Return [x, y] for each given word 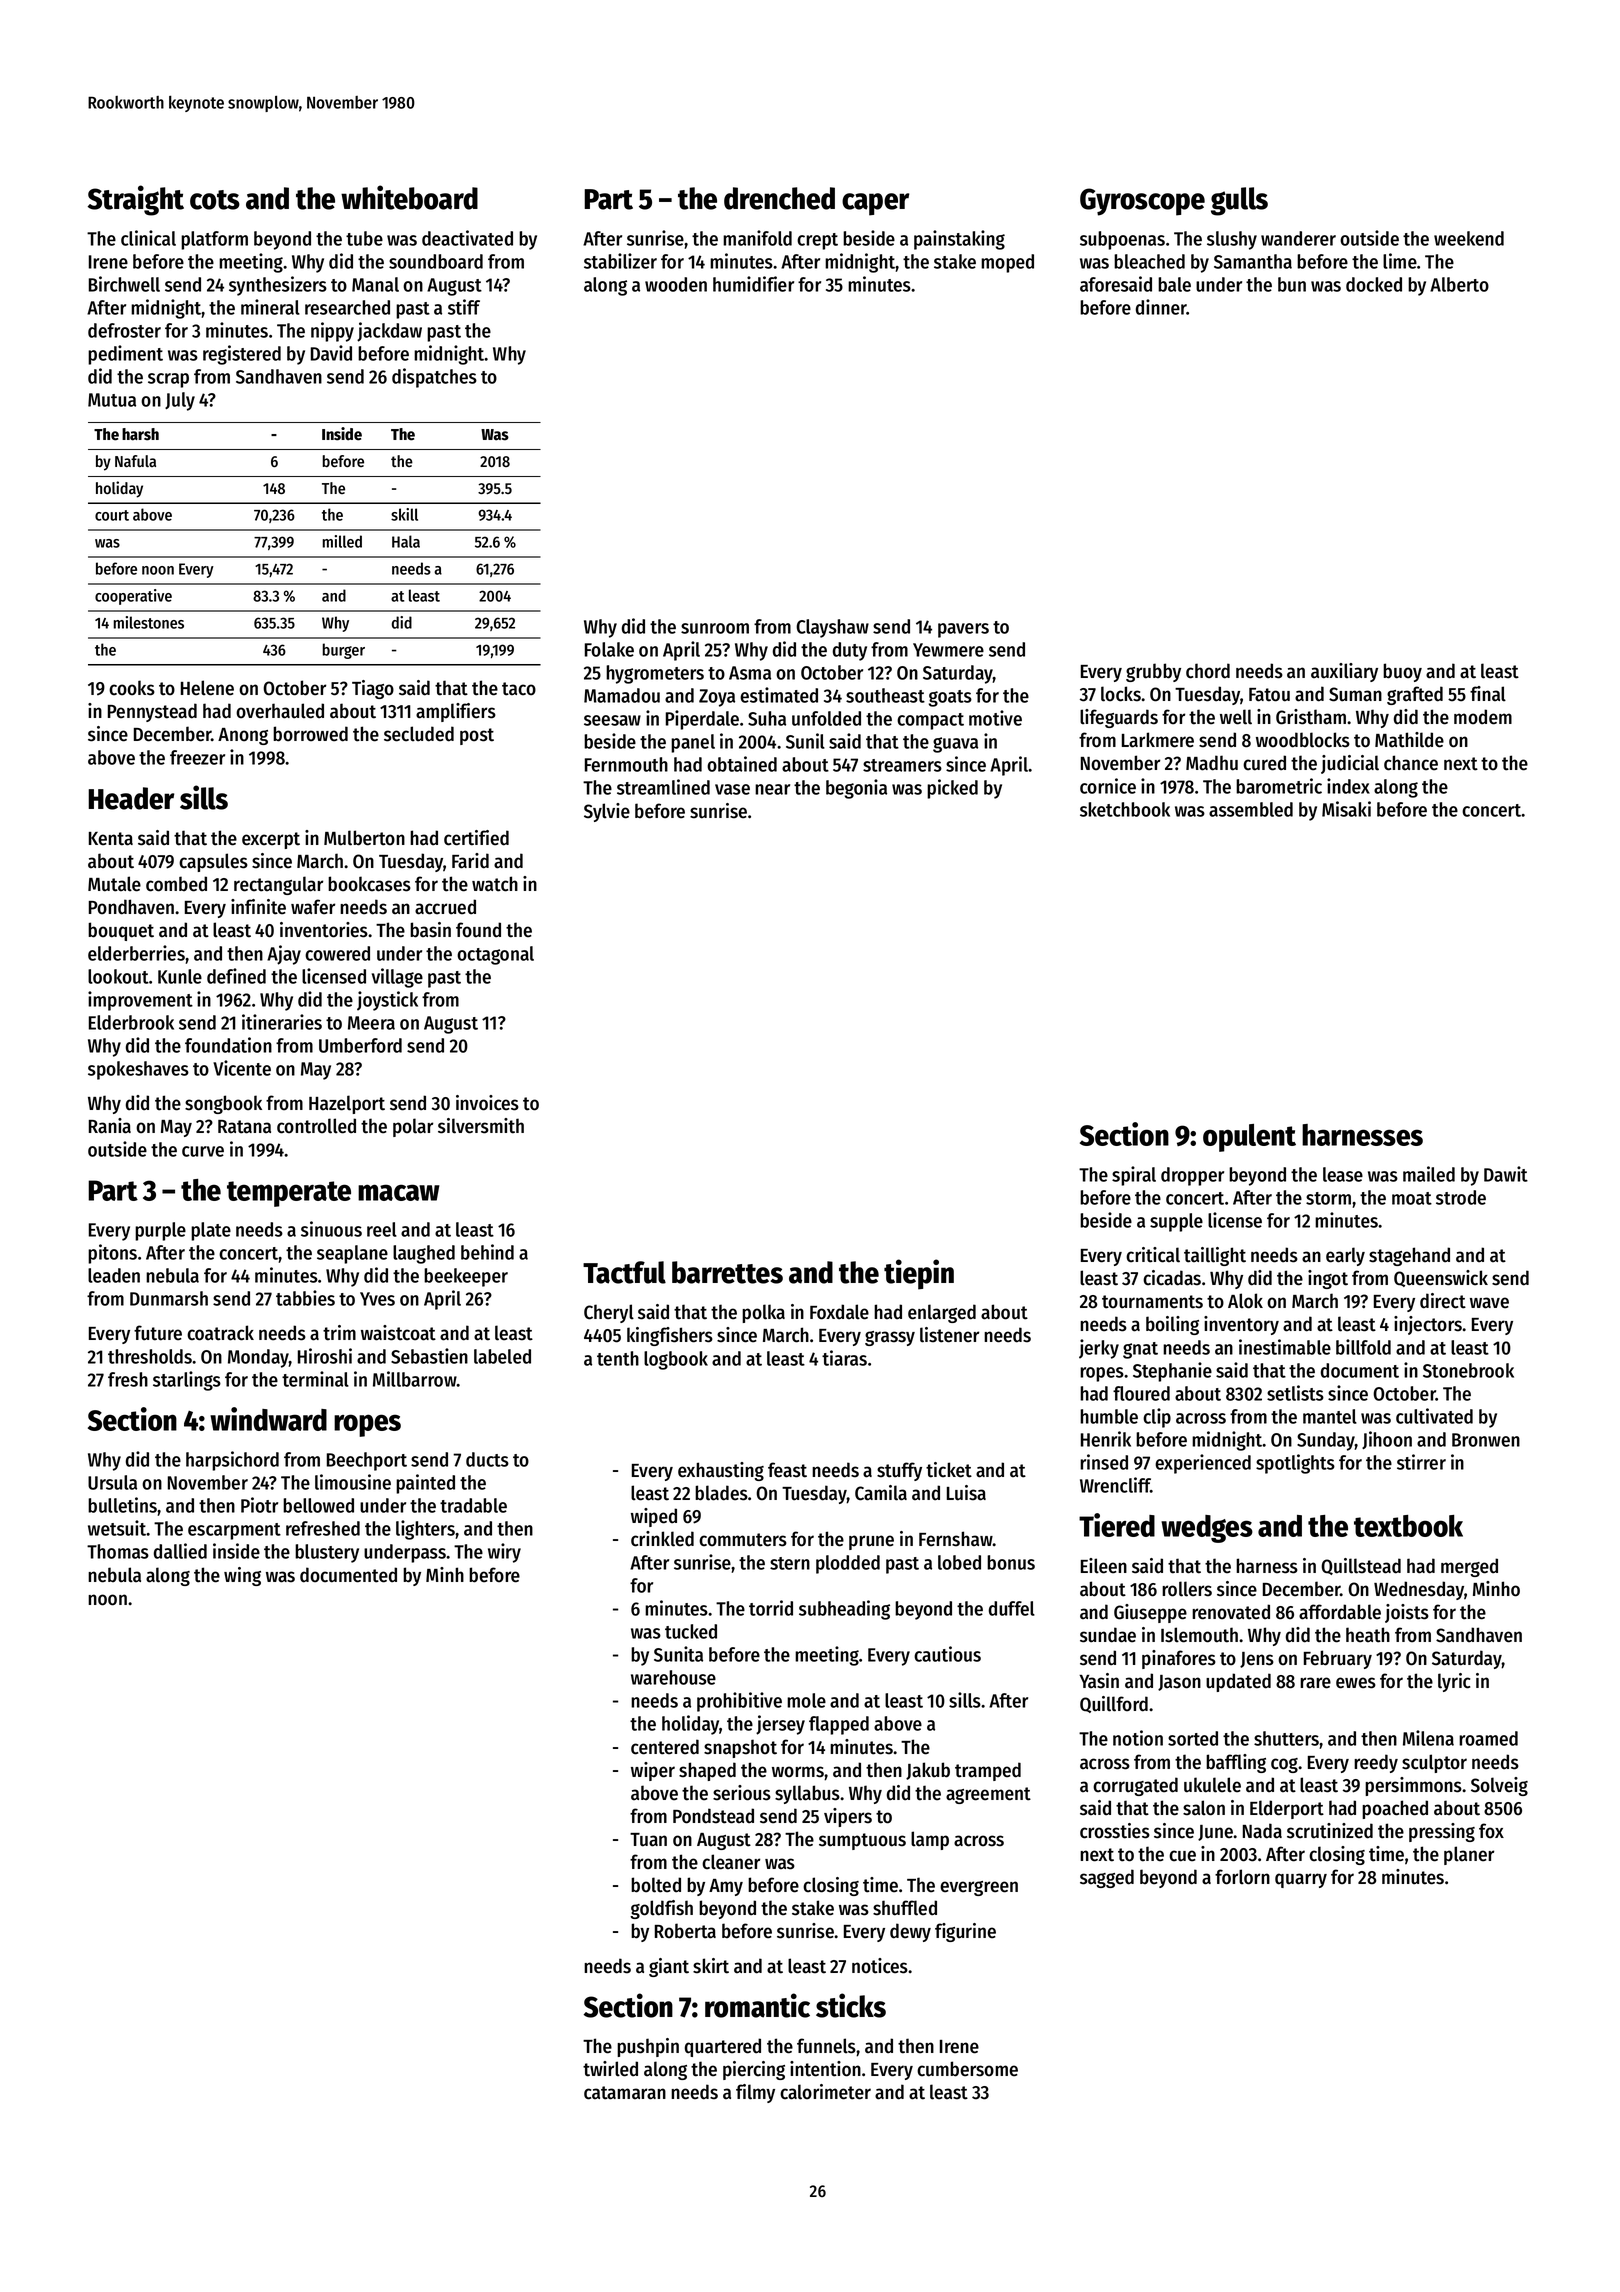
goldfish [661, 1909]
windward [268, 1419]
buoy [1402, 672]
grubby [1153, 672]
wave [1489, 1303]
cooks [132, 688]
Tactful [624, 1272]
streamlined [663, 787]
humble [1109, 1416]
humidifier [753, 284]
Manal [375, 284]
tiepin [919, 1274]
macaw [399, 1192]
